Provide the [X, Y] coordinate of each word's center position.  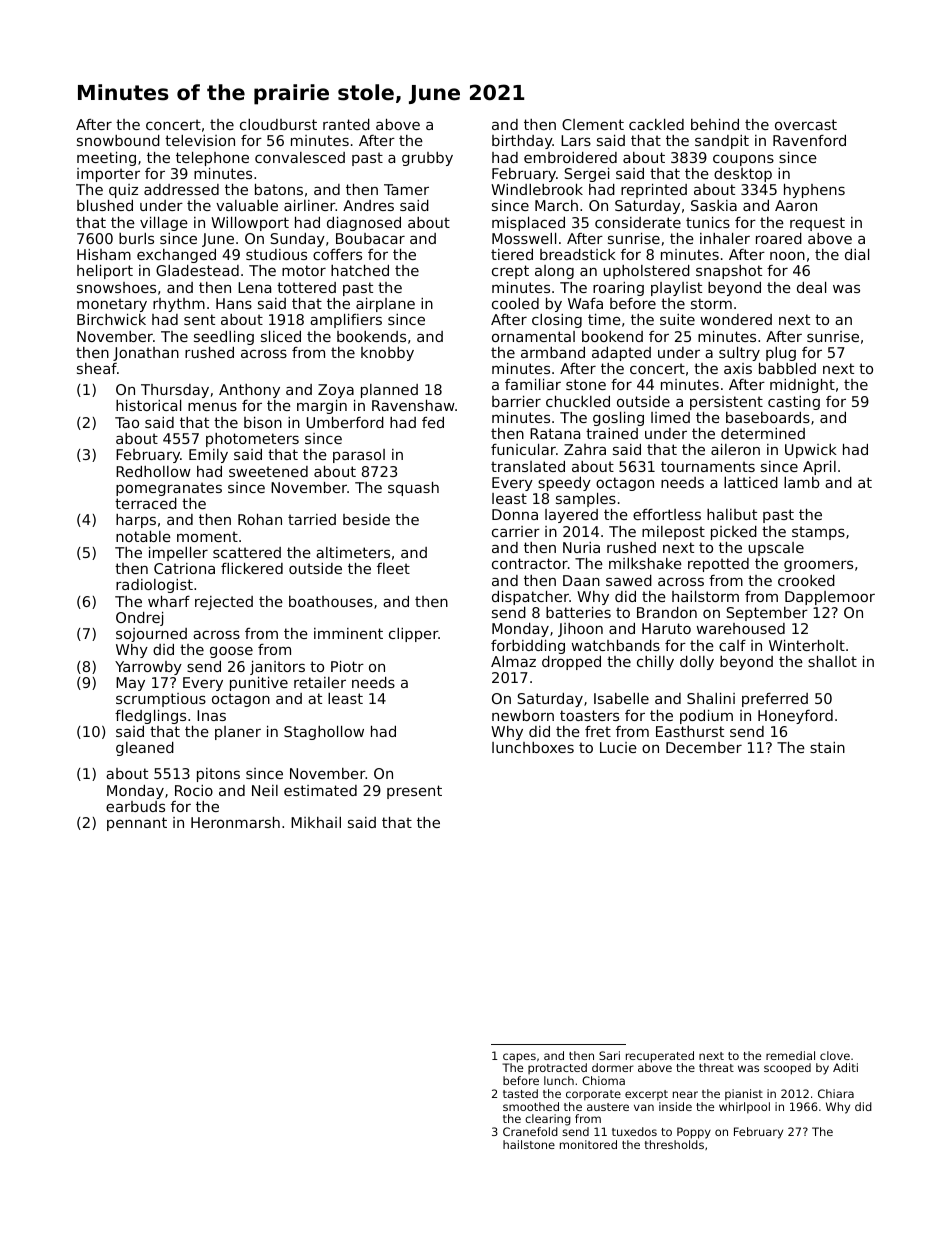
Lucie [618, 747]
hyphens [814, 191]
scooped [787, 1069]
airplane [385, 305]
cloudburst [278, 124]
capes [519, 1058]
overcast [806, 124]
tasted [520, 1093]
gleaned [145, 749]
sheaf [97, 368]
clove [835, 1055]
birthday [522, 142]
